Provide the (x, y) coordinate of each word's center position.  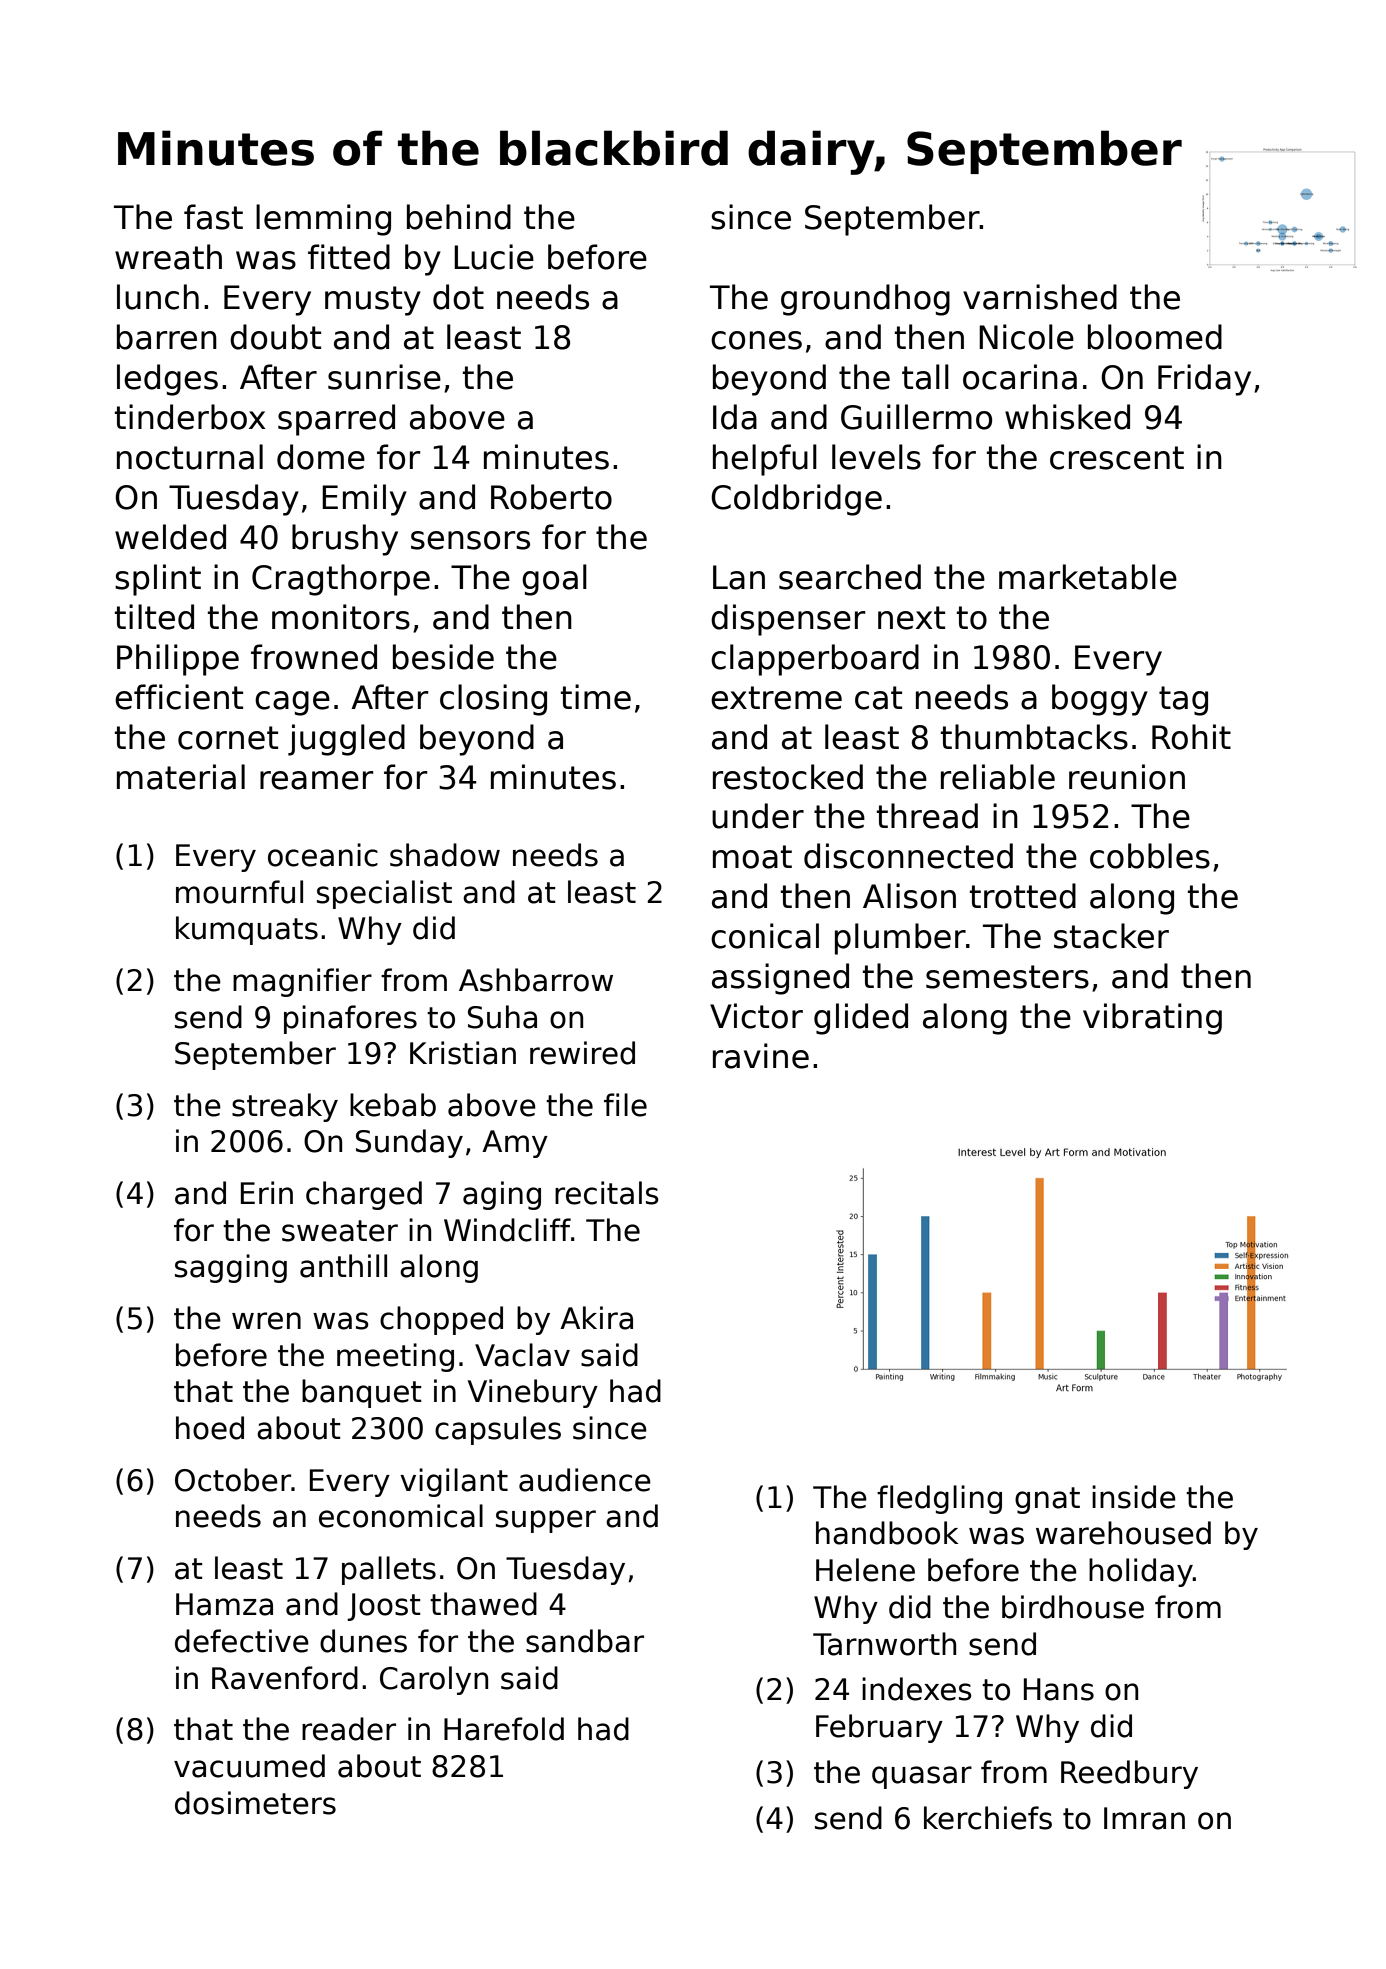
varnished (1040, 297)
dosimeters (255, 1803)
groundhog (865, 300)
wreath (168, 257)
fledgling (939, 1499)
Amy (515, 1144)
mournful (239, 892)
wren (266, 1321)
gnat (1047, 1500)
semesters (1007, 977)
